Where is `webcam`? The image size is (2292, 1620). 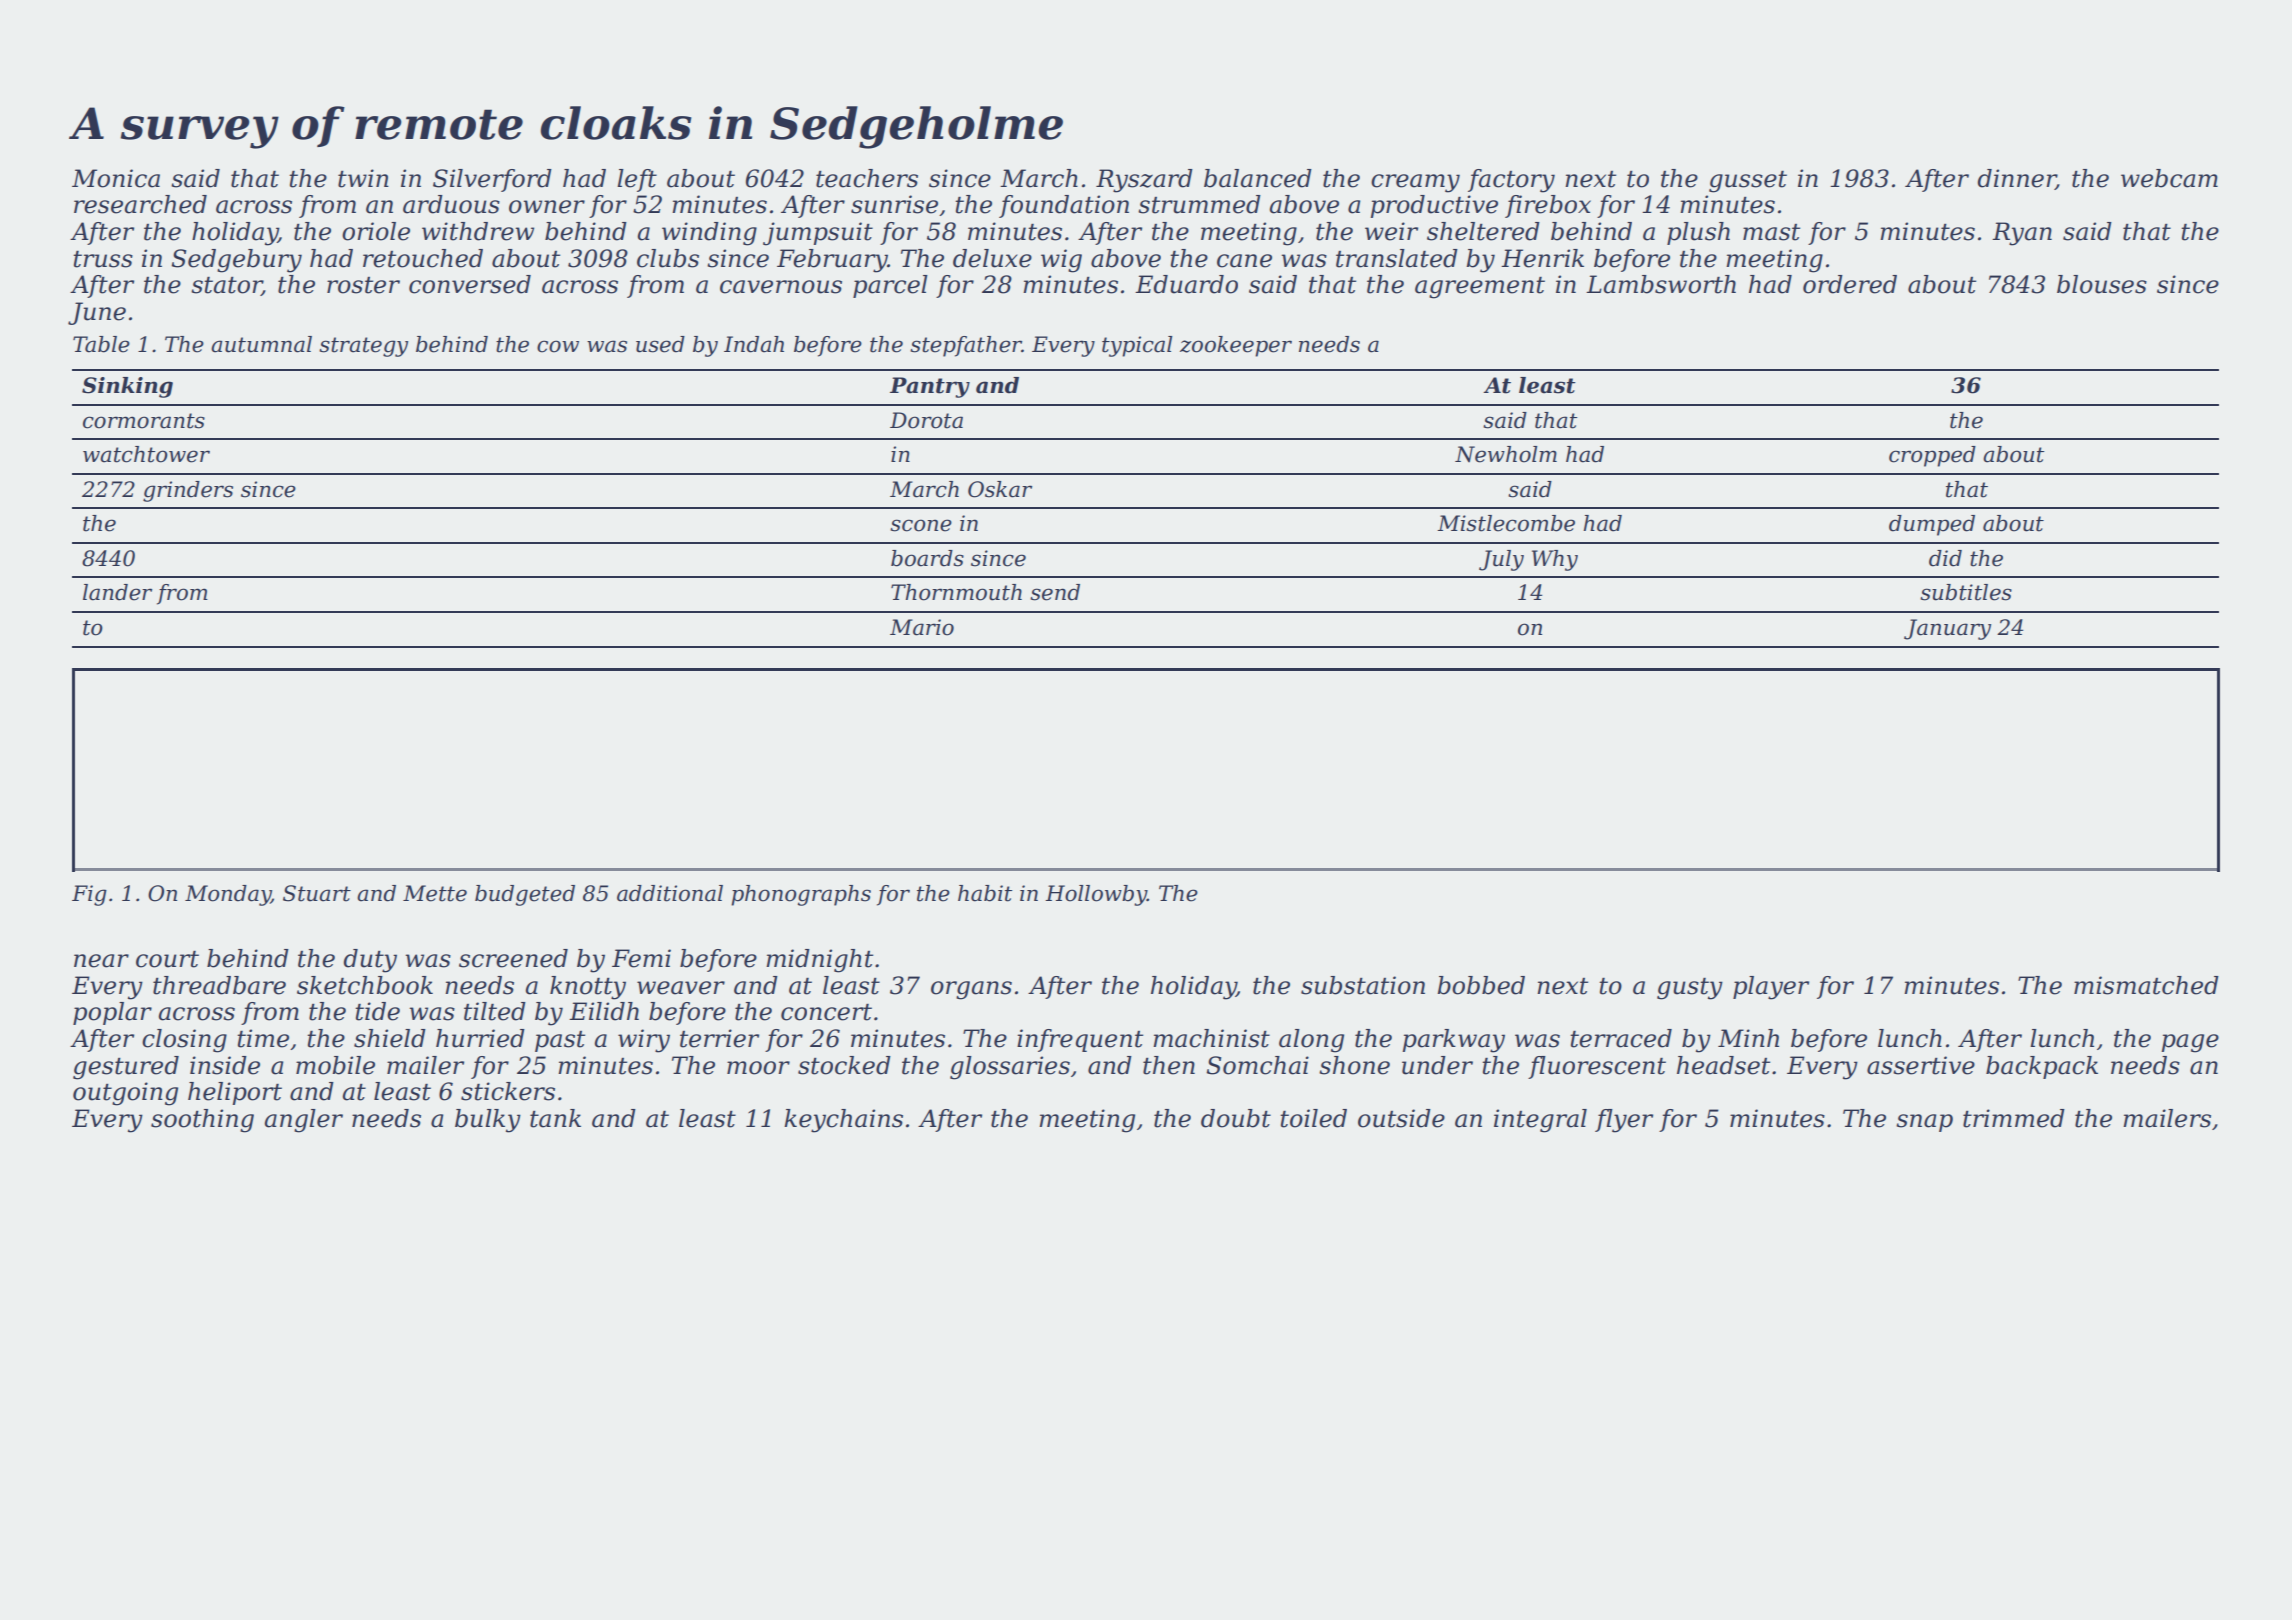
webcam is located at coordinates (2169, 178).
